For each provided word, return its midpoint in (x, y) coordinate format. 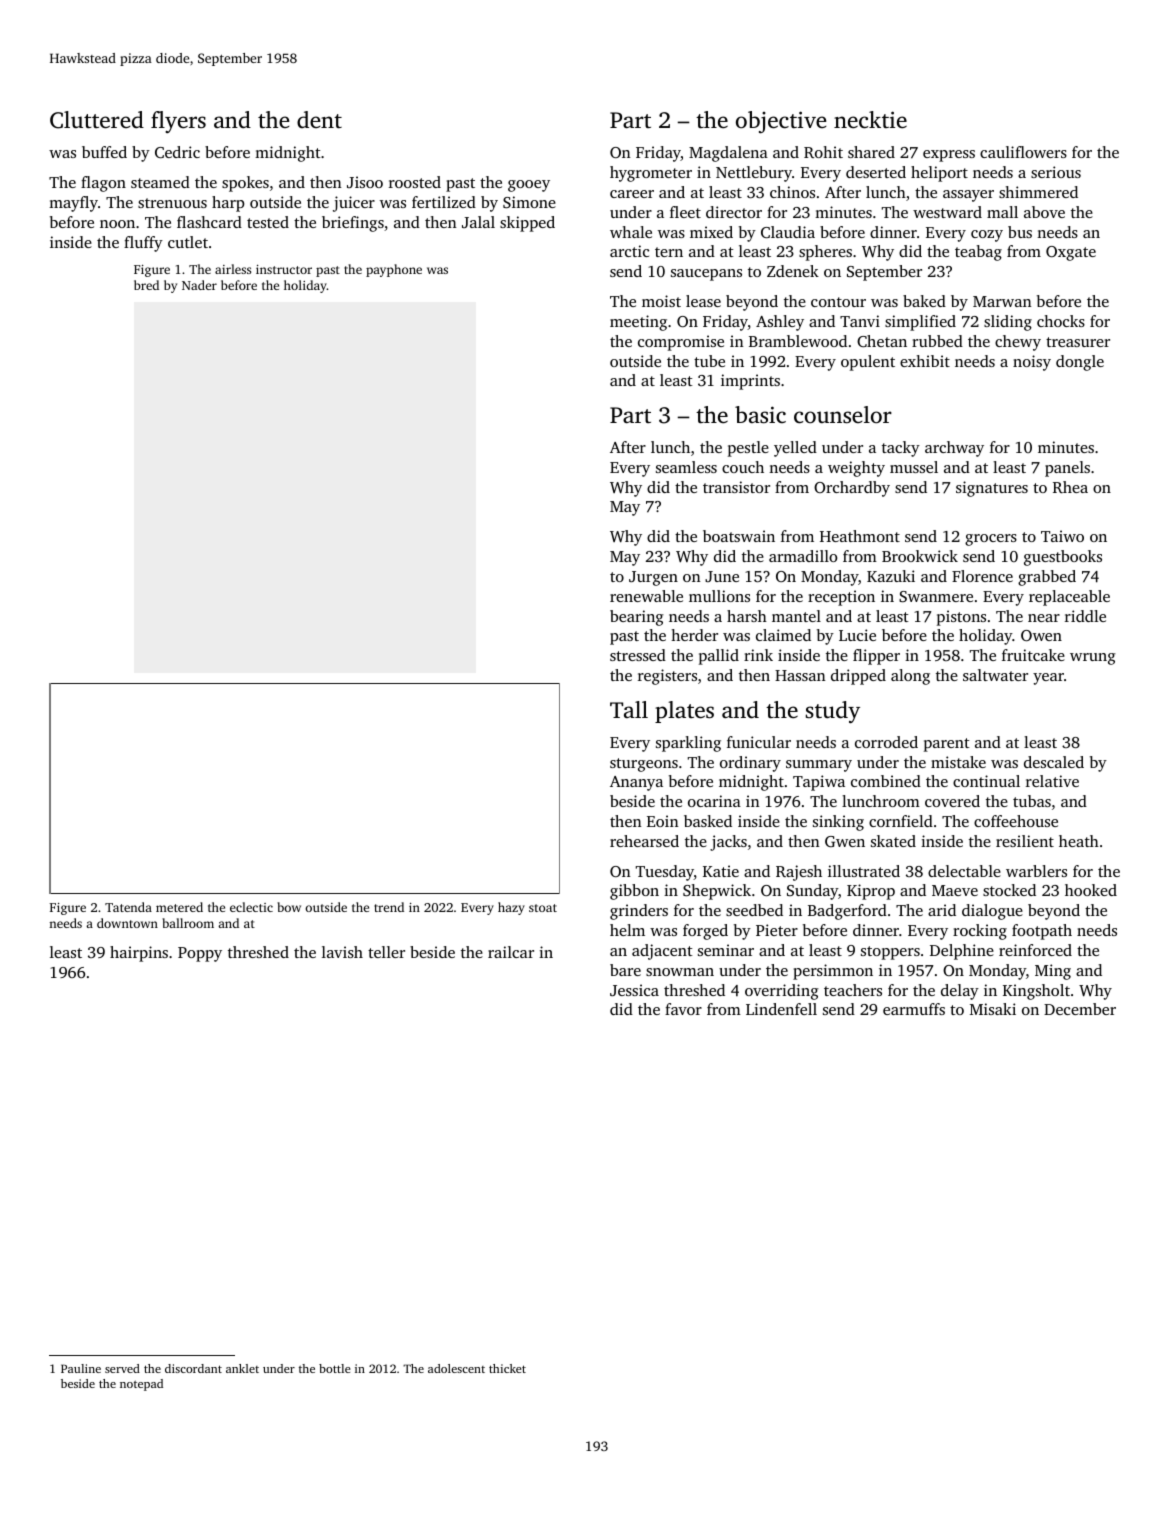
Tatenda (128, 907)
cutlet (188, 242)
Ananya (636, 783)
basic (760, 414)
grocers (991, 540)
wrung (1093, 659)
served (122, 1368)
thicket (507, 1368)
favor (683, 1009)
